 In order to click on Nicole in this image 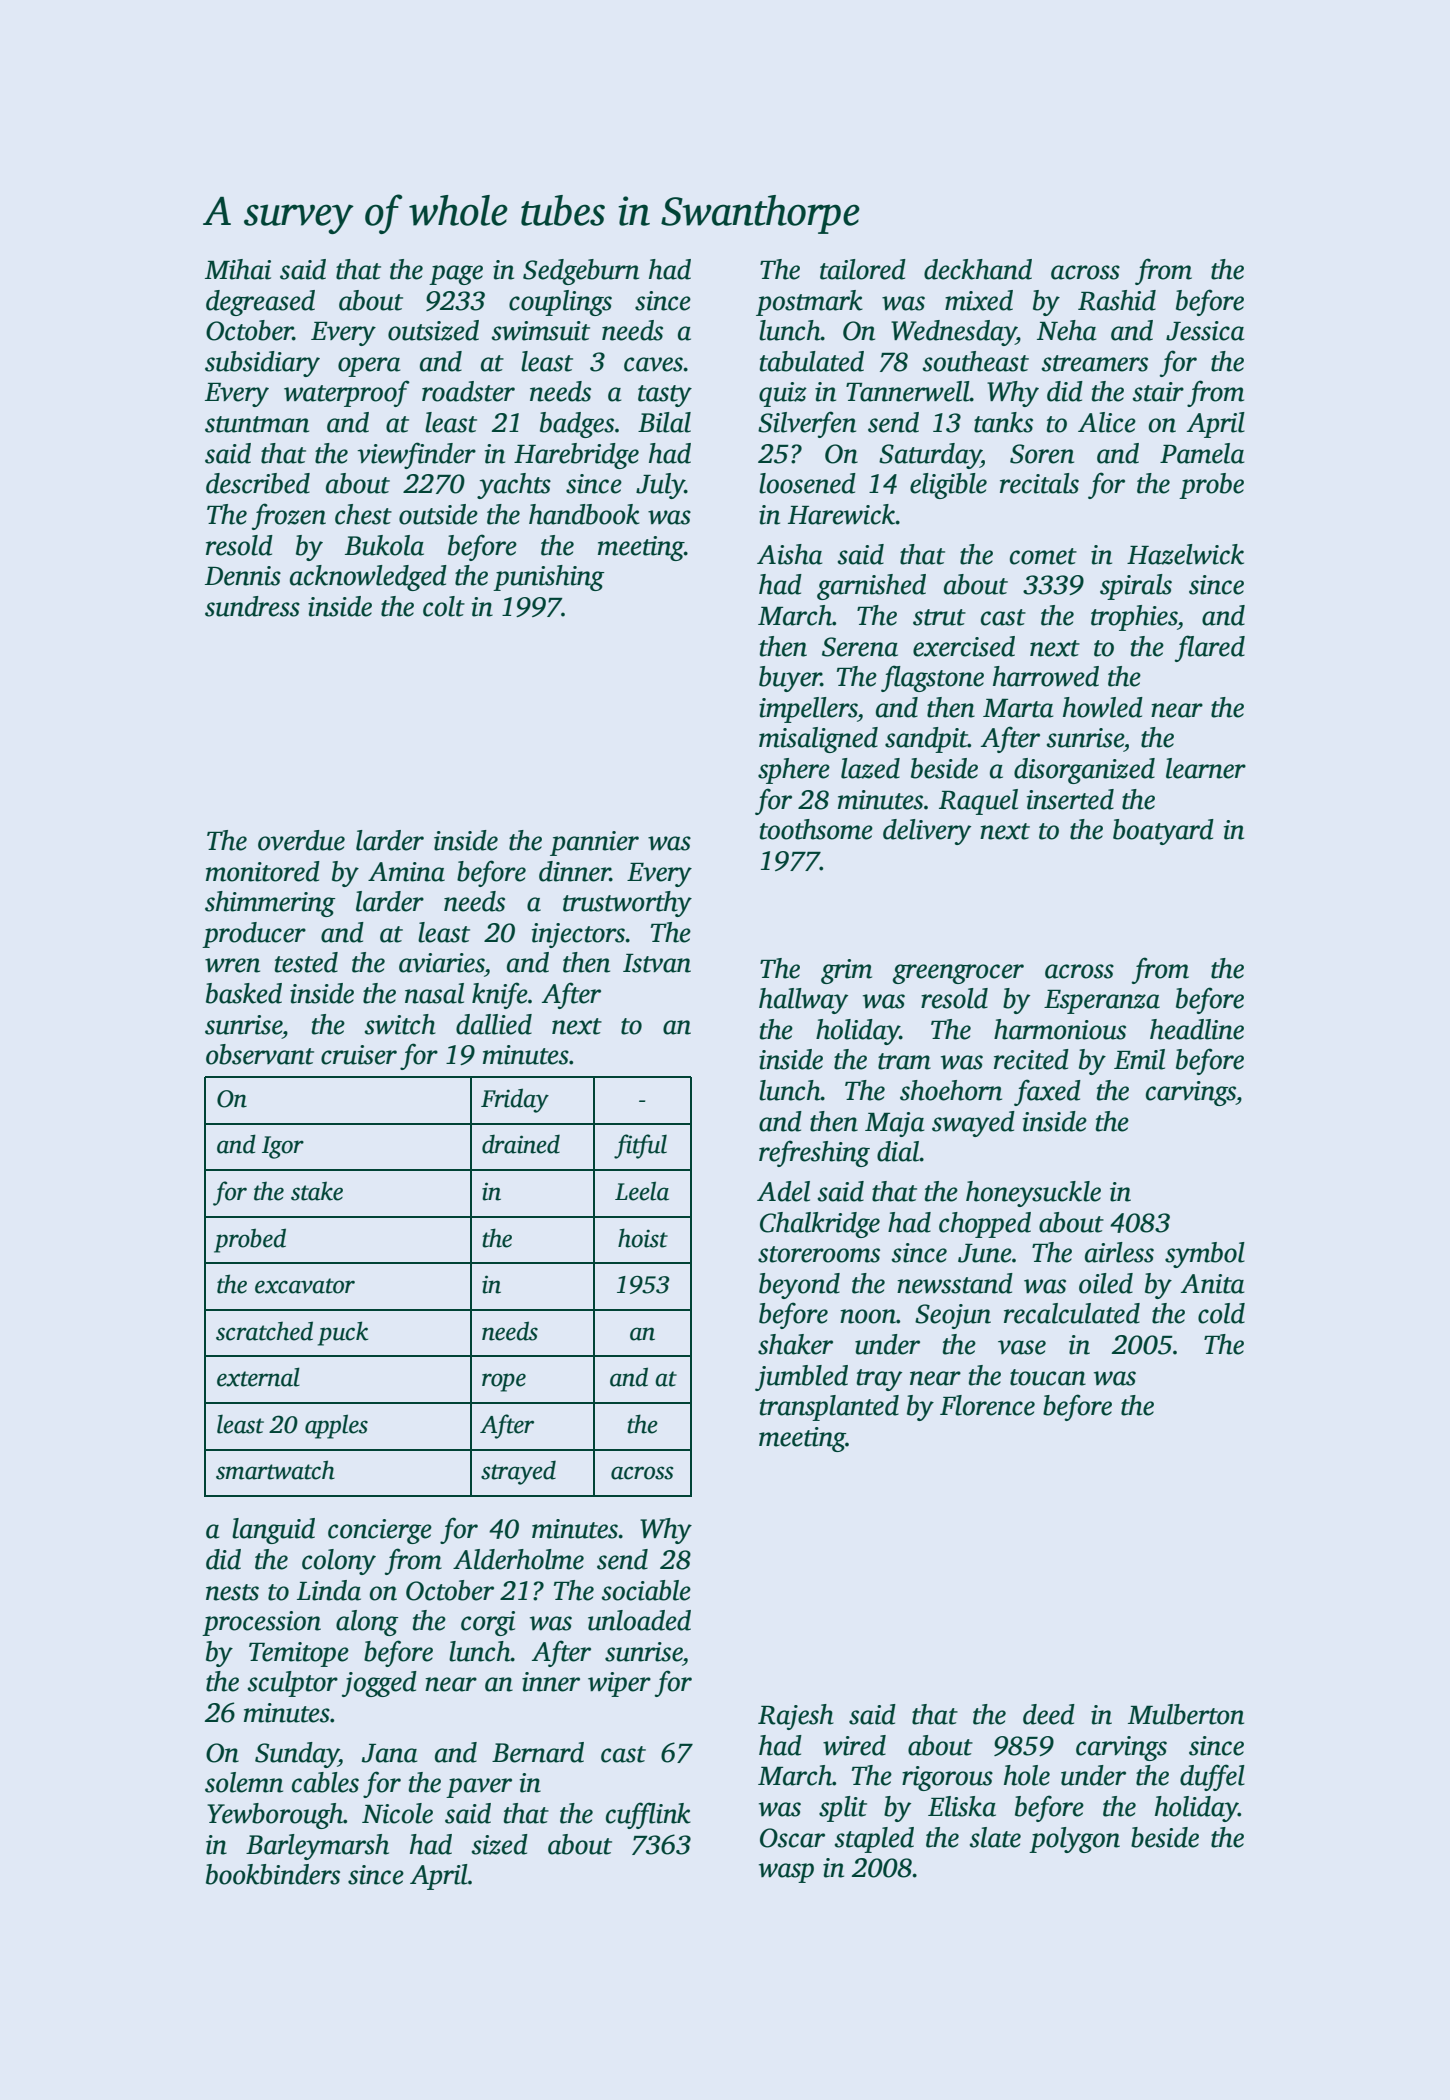, I will do `click(397, 1813)`.
